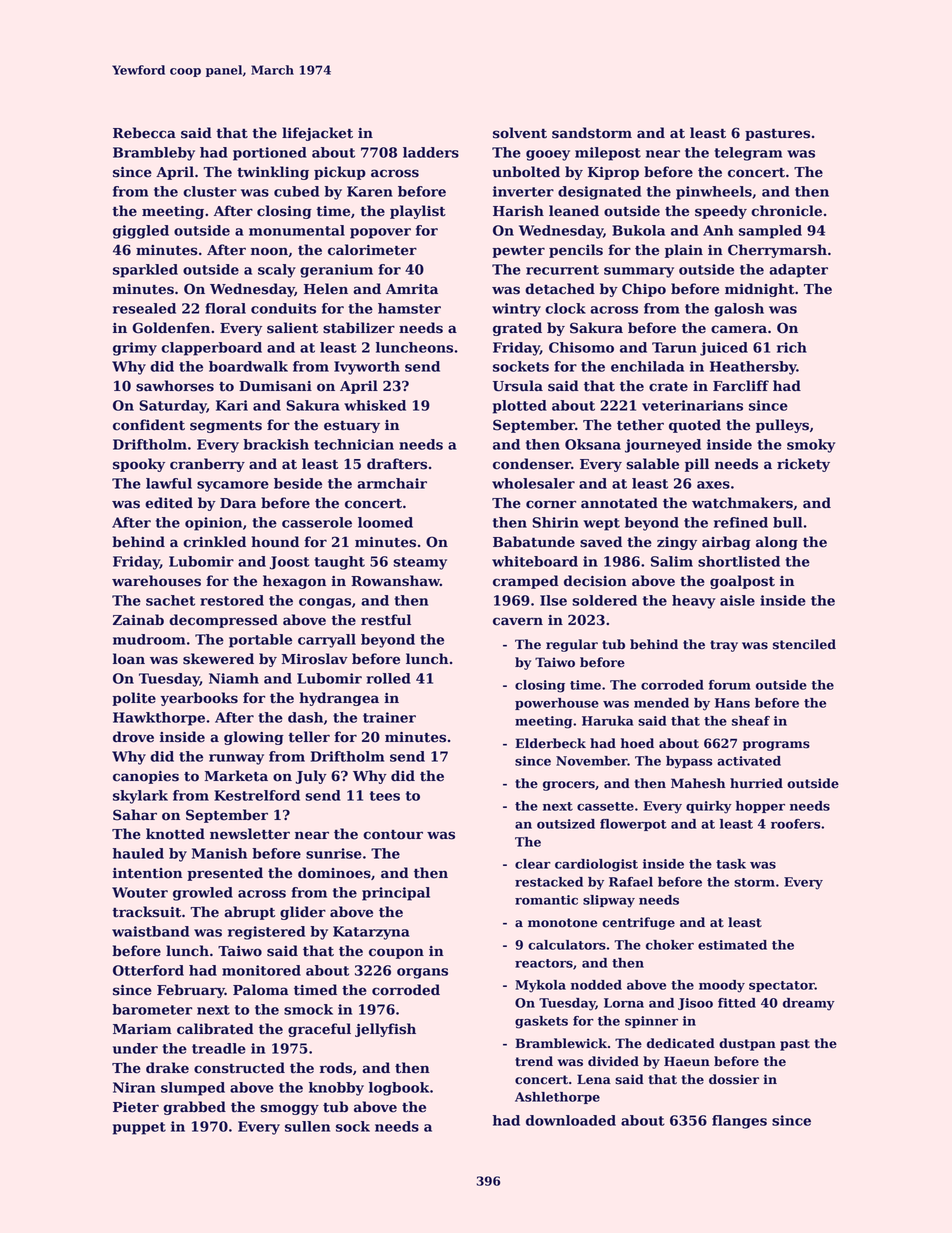  Describe the element at coordinates (236, 759) in the page. I see `runway` at that location.
